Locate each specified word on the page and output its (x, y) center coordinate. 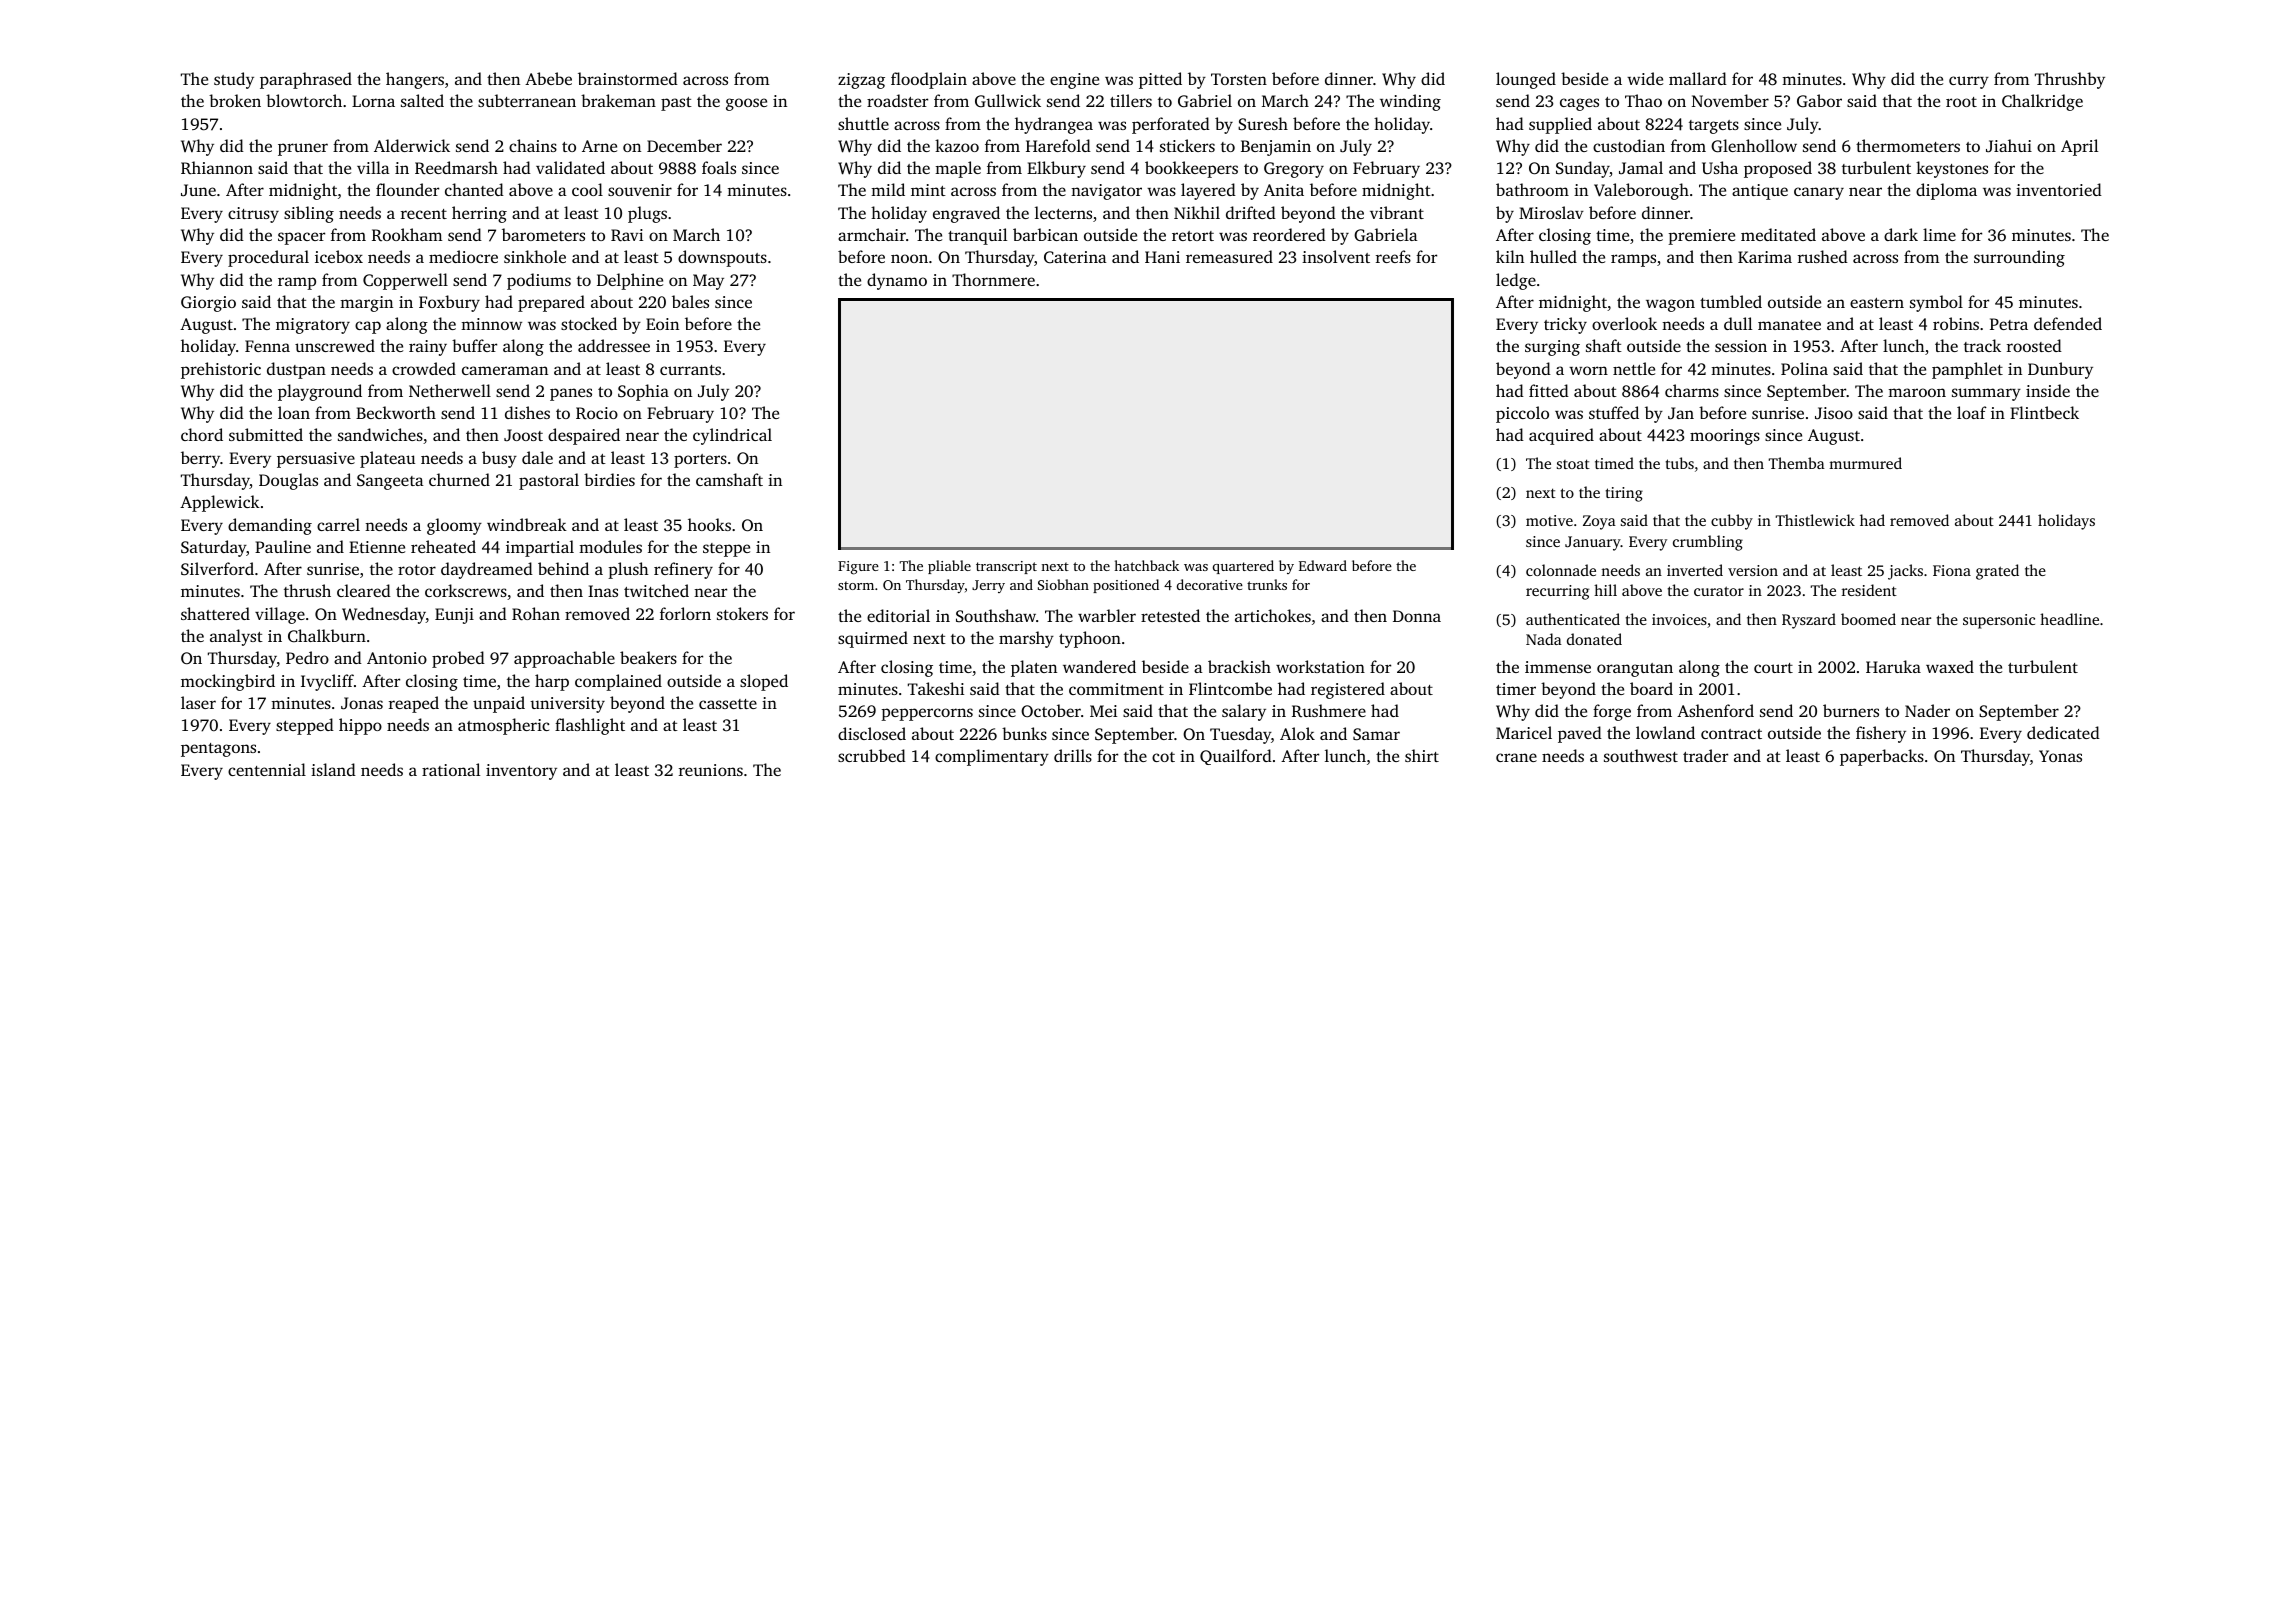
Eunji (454, 616)
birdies (609, 479)
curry (1969, 82)
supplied (1560, 125)
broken (235, 100)
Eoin (662, 324)
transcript (1006, 567)
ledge (1516, 281)
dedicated (2063, 732)
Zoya (1599, 522)
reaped (414, 704)
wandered (1099, 666)
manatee (1789, 325)
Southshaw (996, 615)
